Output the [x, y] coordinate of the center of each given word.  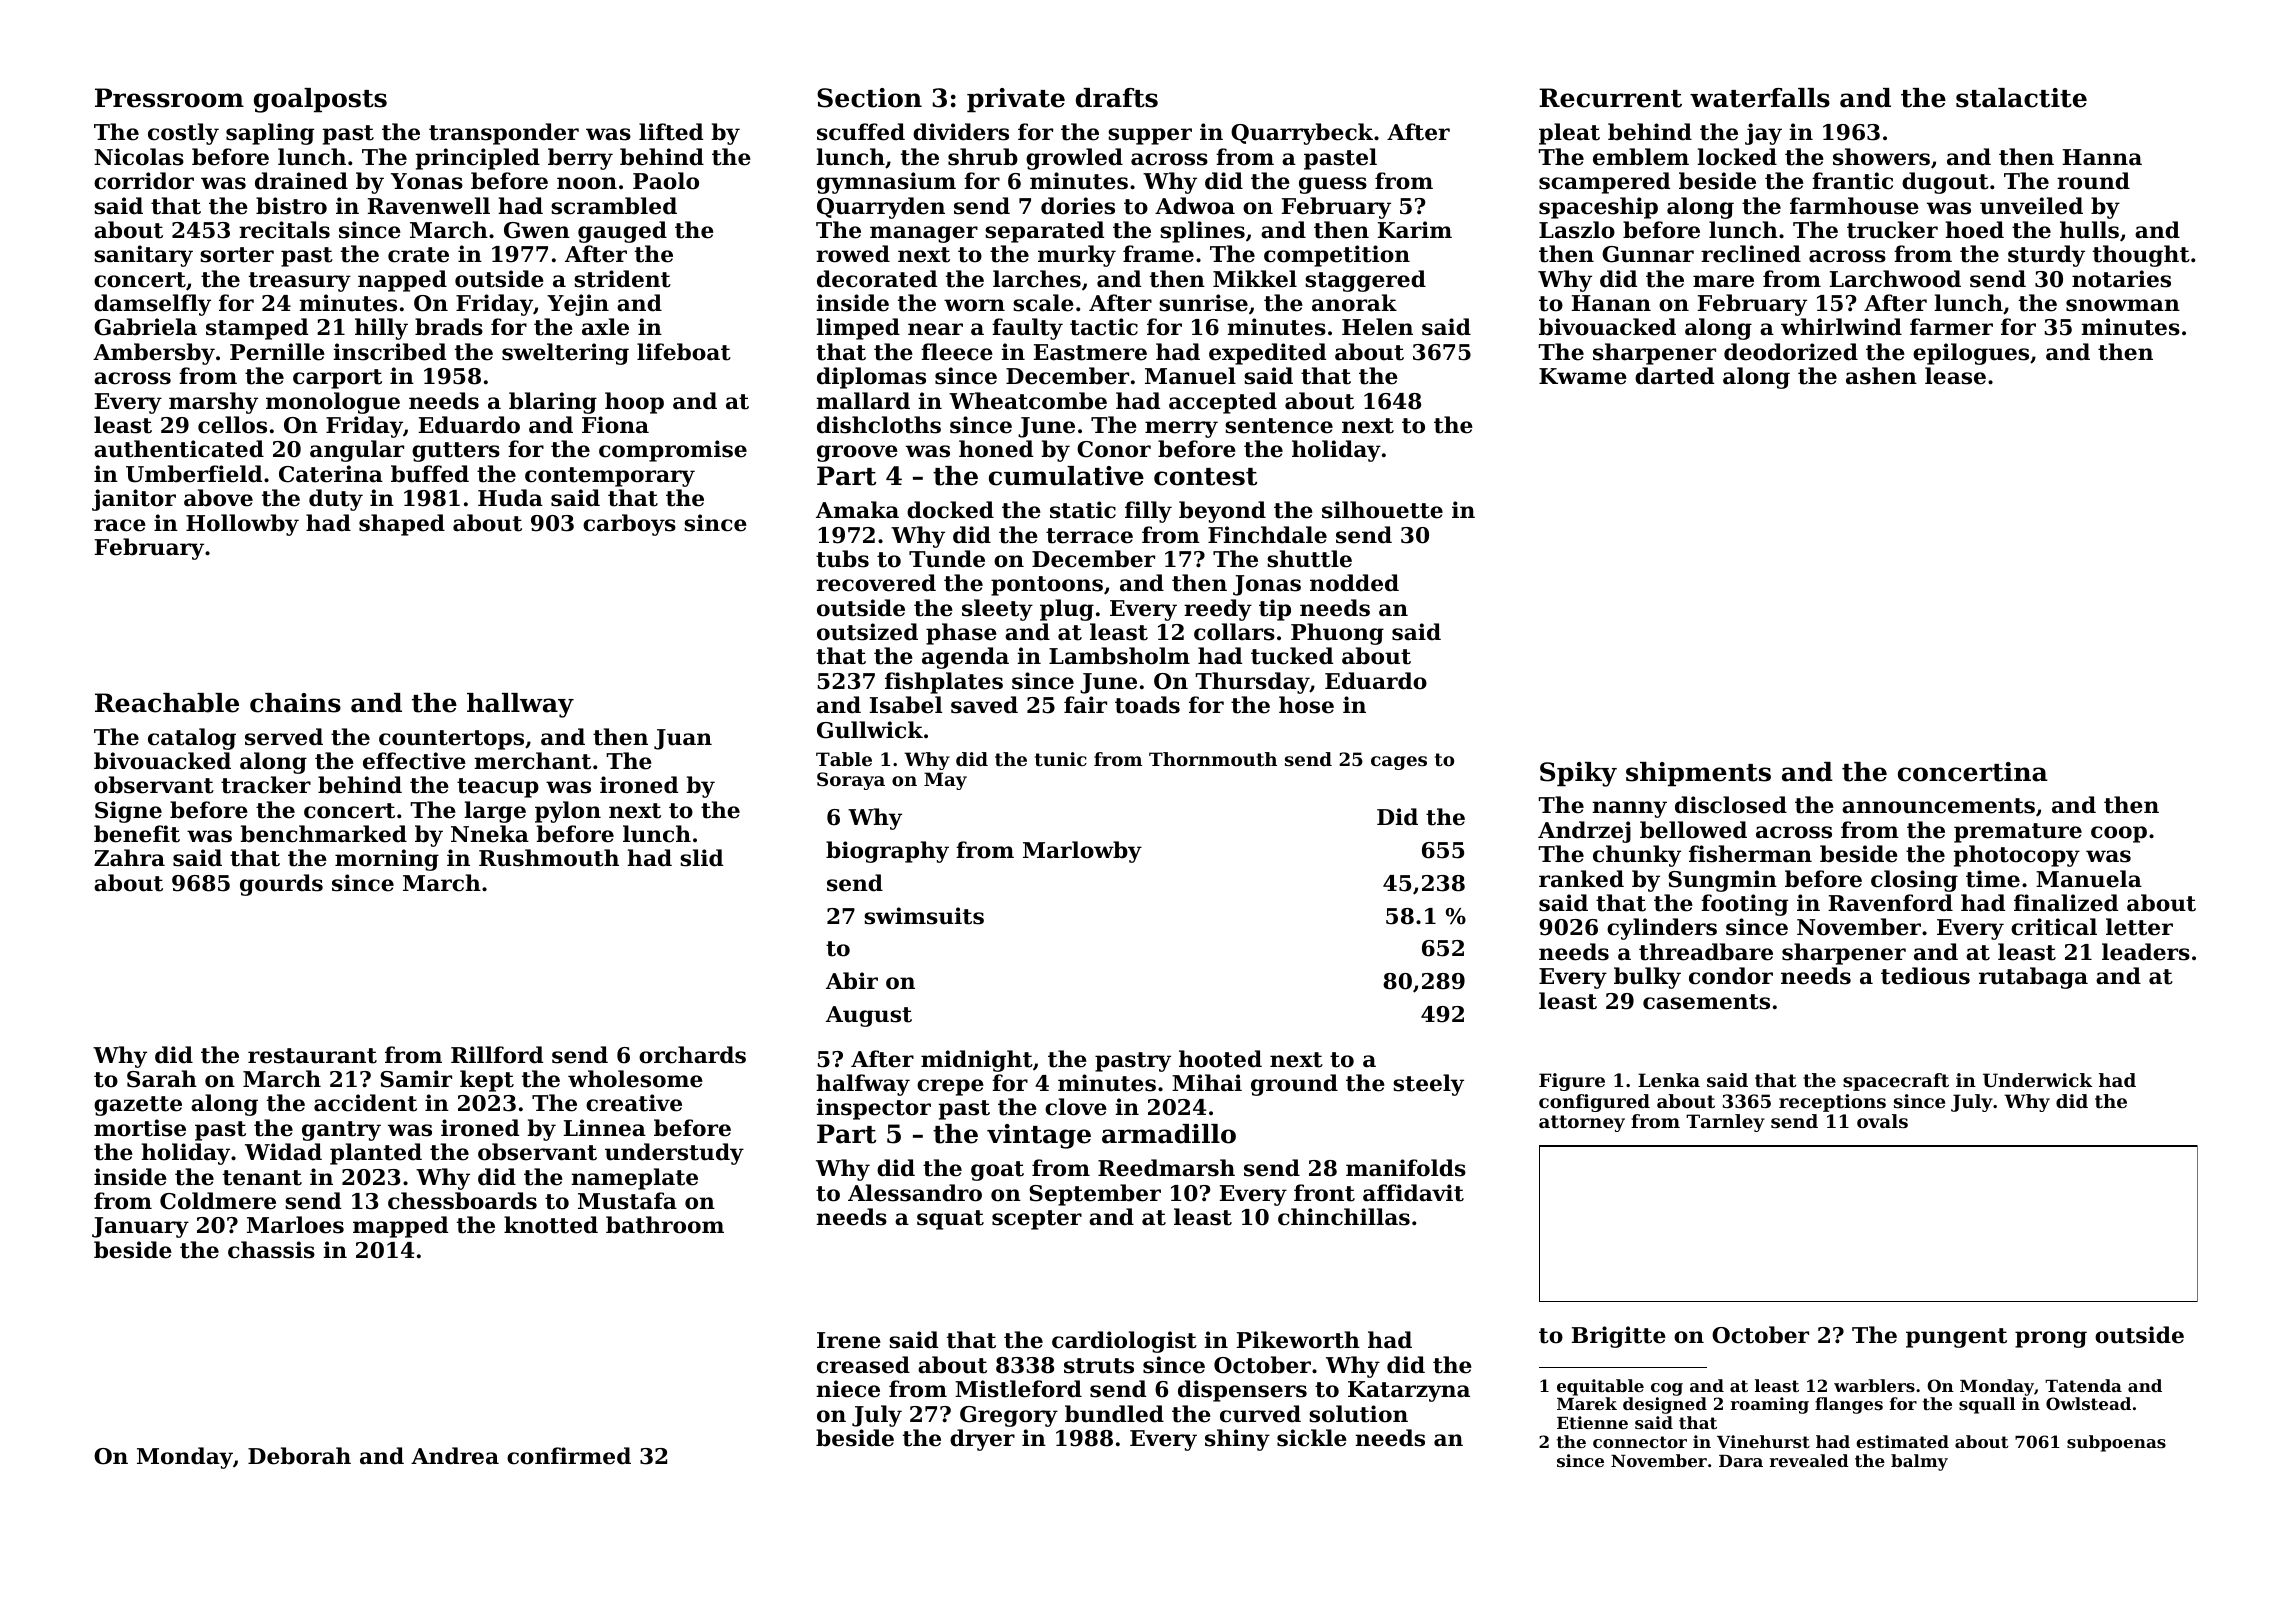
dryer [982, 1440]
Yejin [578, 305]
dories [1078, 206]
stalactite [2021, 98]
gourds [281, 885]
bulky [1647, 978]
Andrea [455, 1456]
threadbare [1706, 952]
